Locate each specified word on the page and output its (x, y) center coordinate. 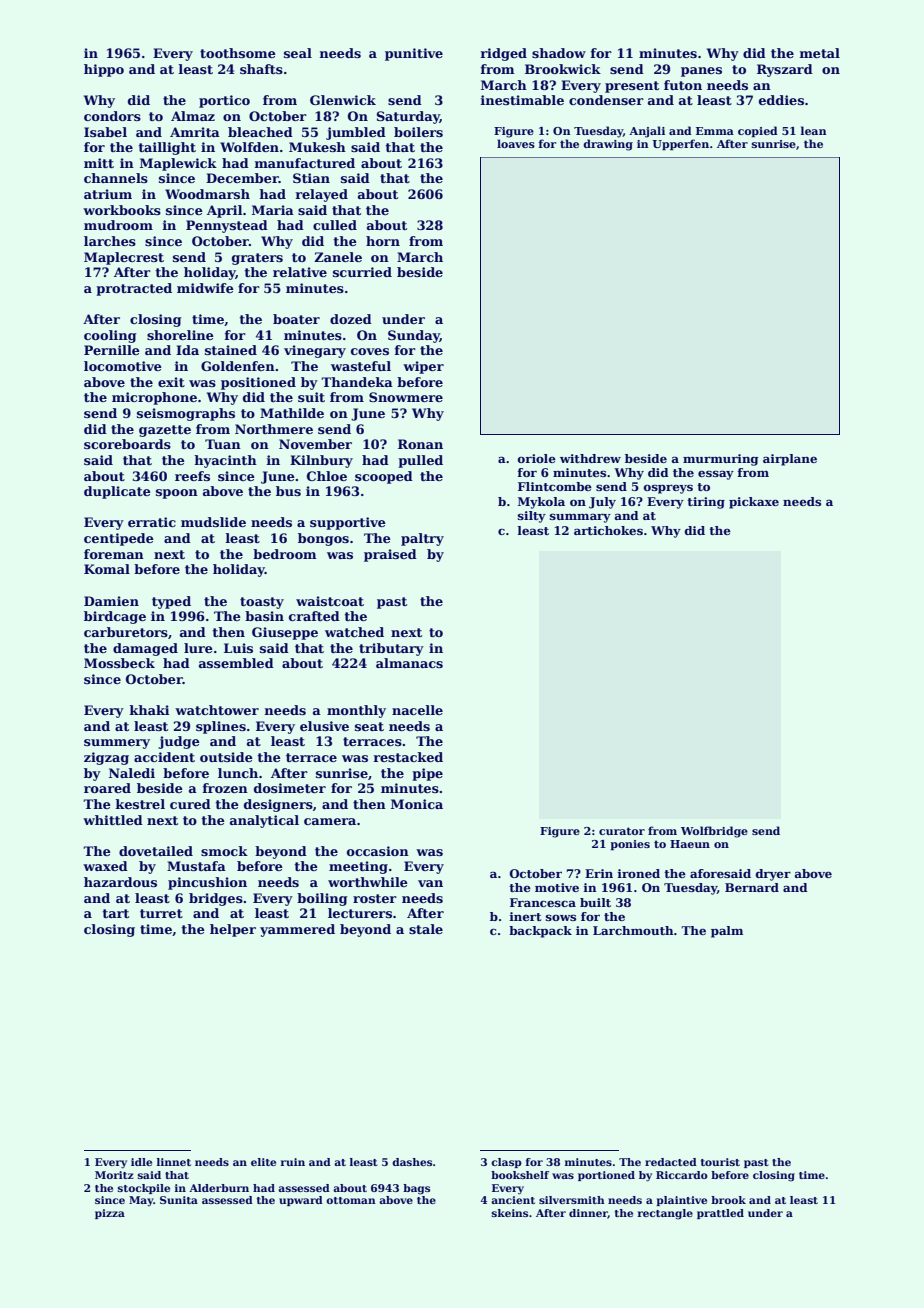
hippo (104, 70)
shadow (559, 53)
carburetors (126, 632)
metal (820, 53)
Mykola (541, 503)
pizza (110, 1214)
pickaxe (754, 503)
